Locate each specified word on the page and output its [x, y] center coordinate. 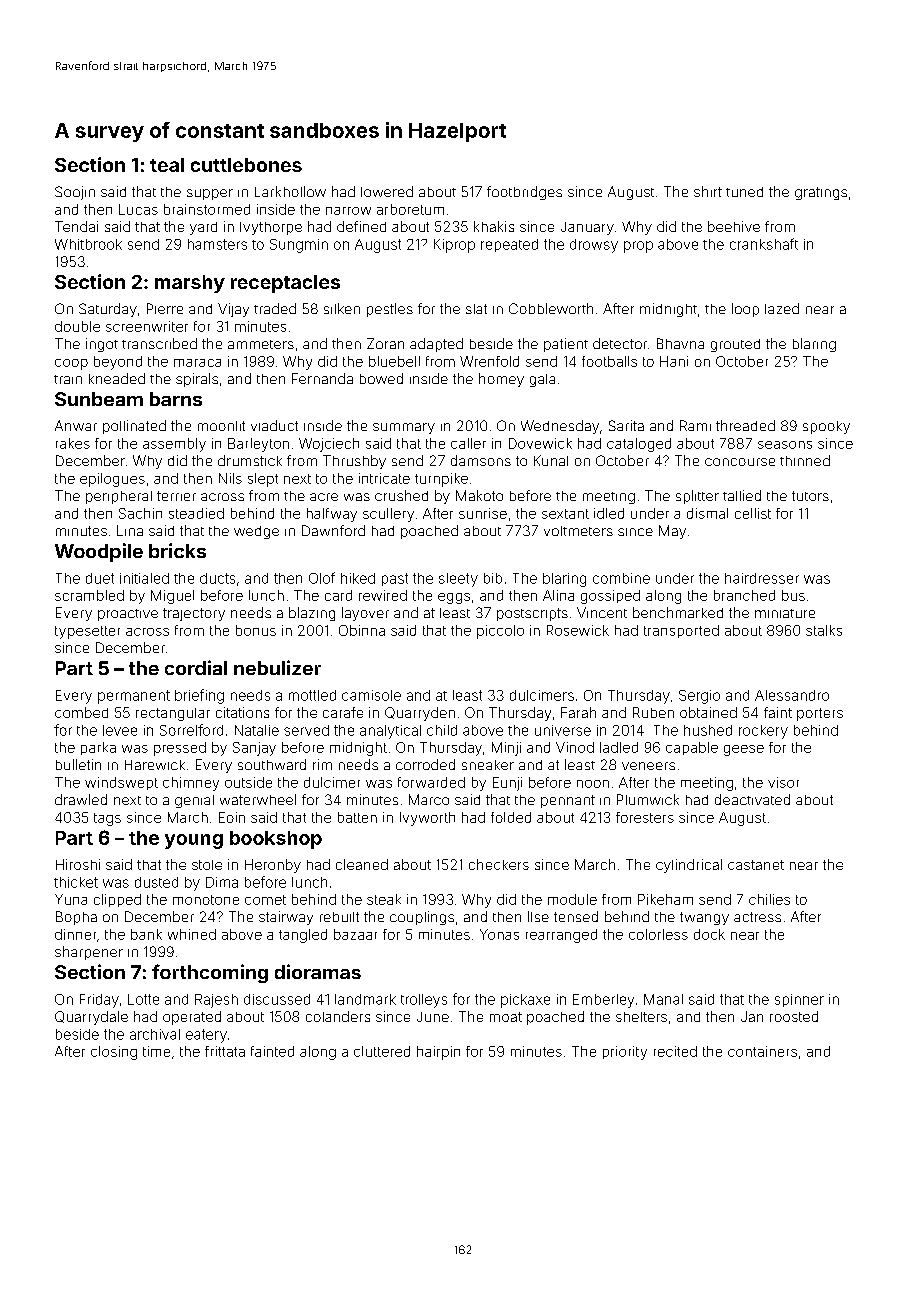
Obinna [362, 630]
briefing [199, 696]
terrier [176, 496]
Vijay [233, 310]
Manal [663, 999]
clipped [117, 900]
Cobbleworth [551, 308]
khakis [494, 226]
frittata [225, 1051]
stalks [824, 630]
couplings [422, 918]
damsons [481, 460]
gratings [821, 193]
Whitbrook [88, 244]
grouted [735, 345]
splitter [697, 497]
